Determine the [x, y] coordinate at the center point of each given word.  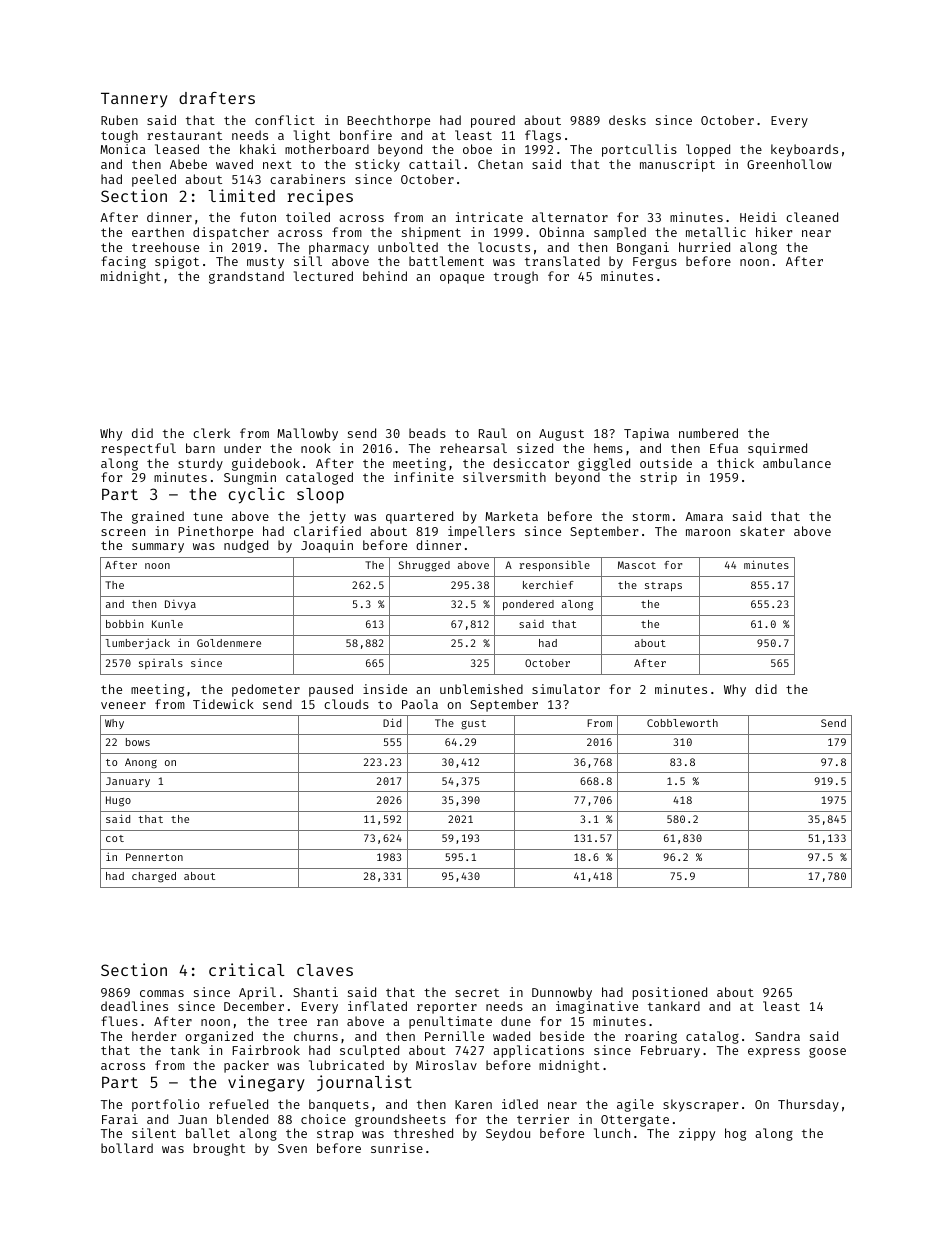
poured [493, 121]
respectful [138, 449]
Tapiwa [646, 434]
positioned [670, 993]
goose [827, 1053]
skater [762, 531]
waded [511, 1036]
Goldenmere [229, 643]
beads [427, 433]
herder [154, 1036]
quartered [419, 517]
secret [477, 993]
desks [627, 120]
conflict [285, 120]
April [257, 993]
